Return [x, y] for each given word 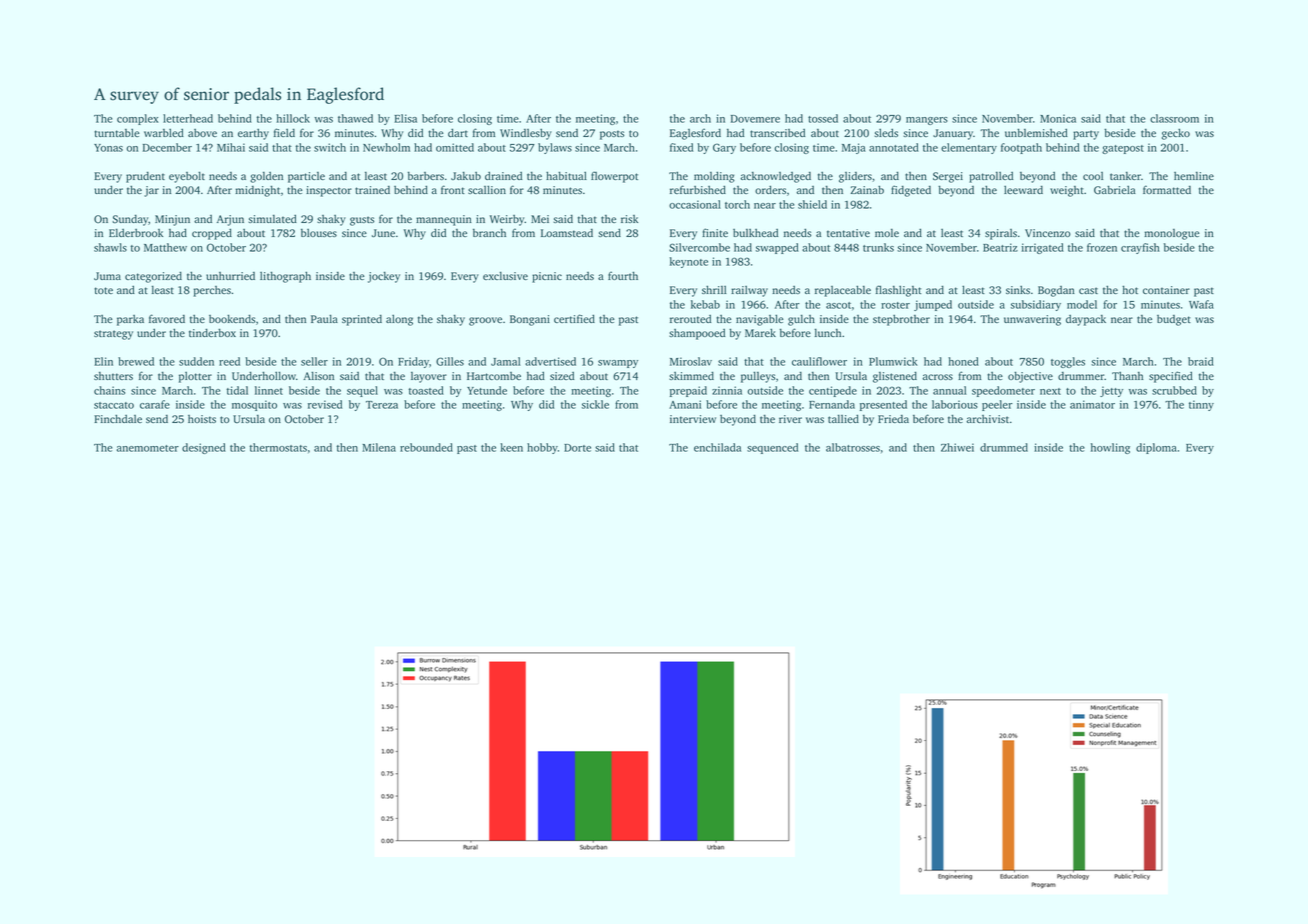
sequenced [772, 448]
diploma [1156, 448]
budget [1174, 320]
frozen [1102, 247]
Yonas [108, 148]
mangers [927, 121]
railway [749, 291]
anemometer [148, 448]
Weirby [507, 220]
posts [612, 135]
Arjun [230, 220]
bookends [232, 318]
